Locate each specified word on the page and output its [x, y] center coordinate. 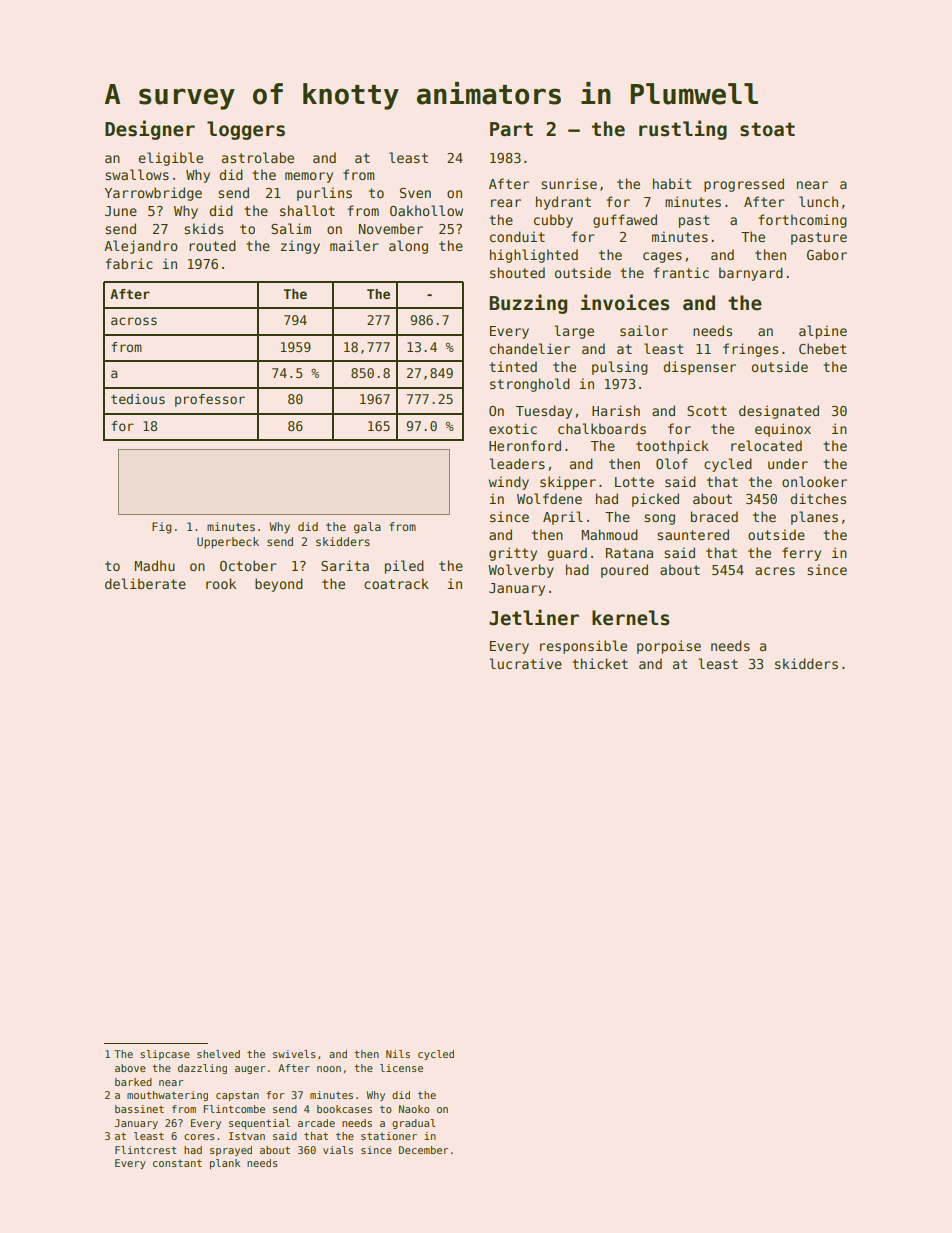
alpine [823, 332]
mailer [354, 245]
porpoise [669, 647]
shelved [218, 1054]
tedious [138, 399]
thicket [600, 663]
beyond [279, 585]
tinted [513, 366]
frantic [681, 272]
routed [212, 245]
